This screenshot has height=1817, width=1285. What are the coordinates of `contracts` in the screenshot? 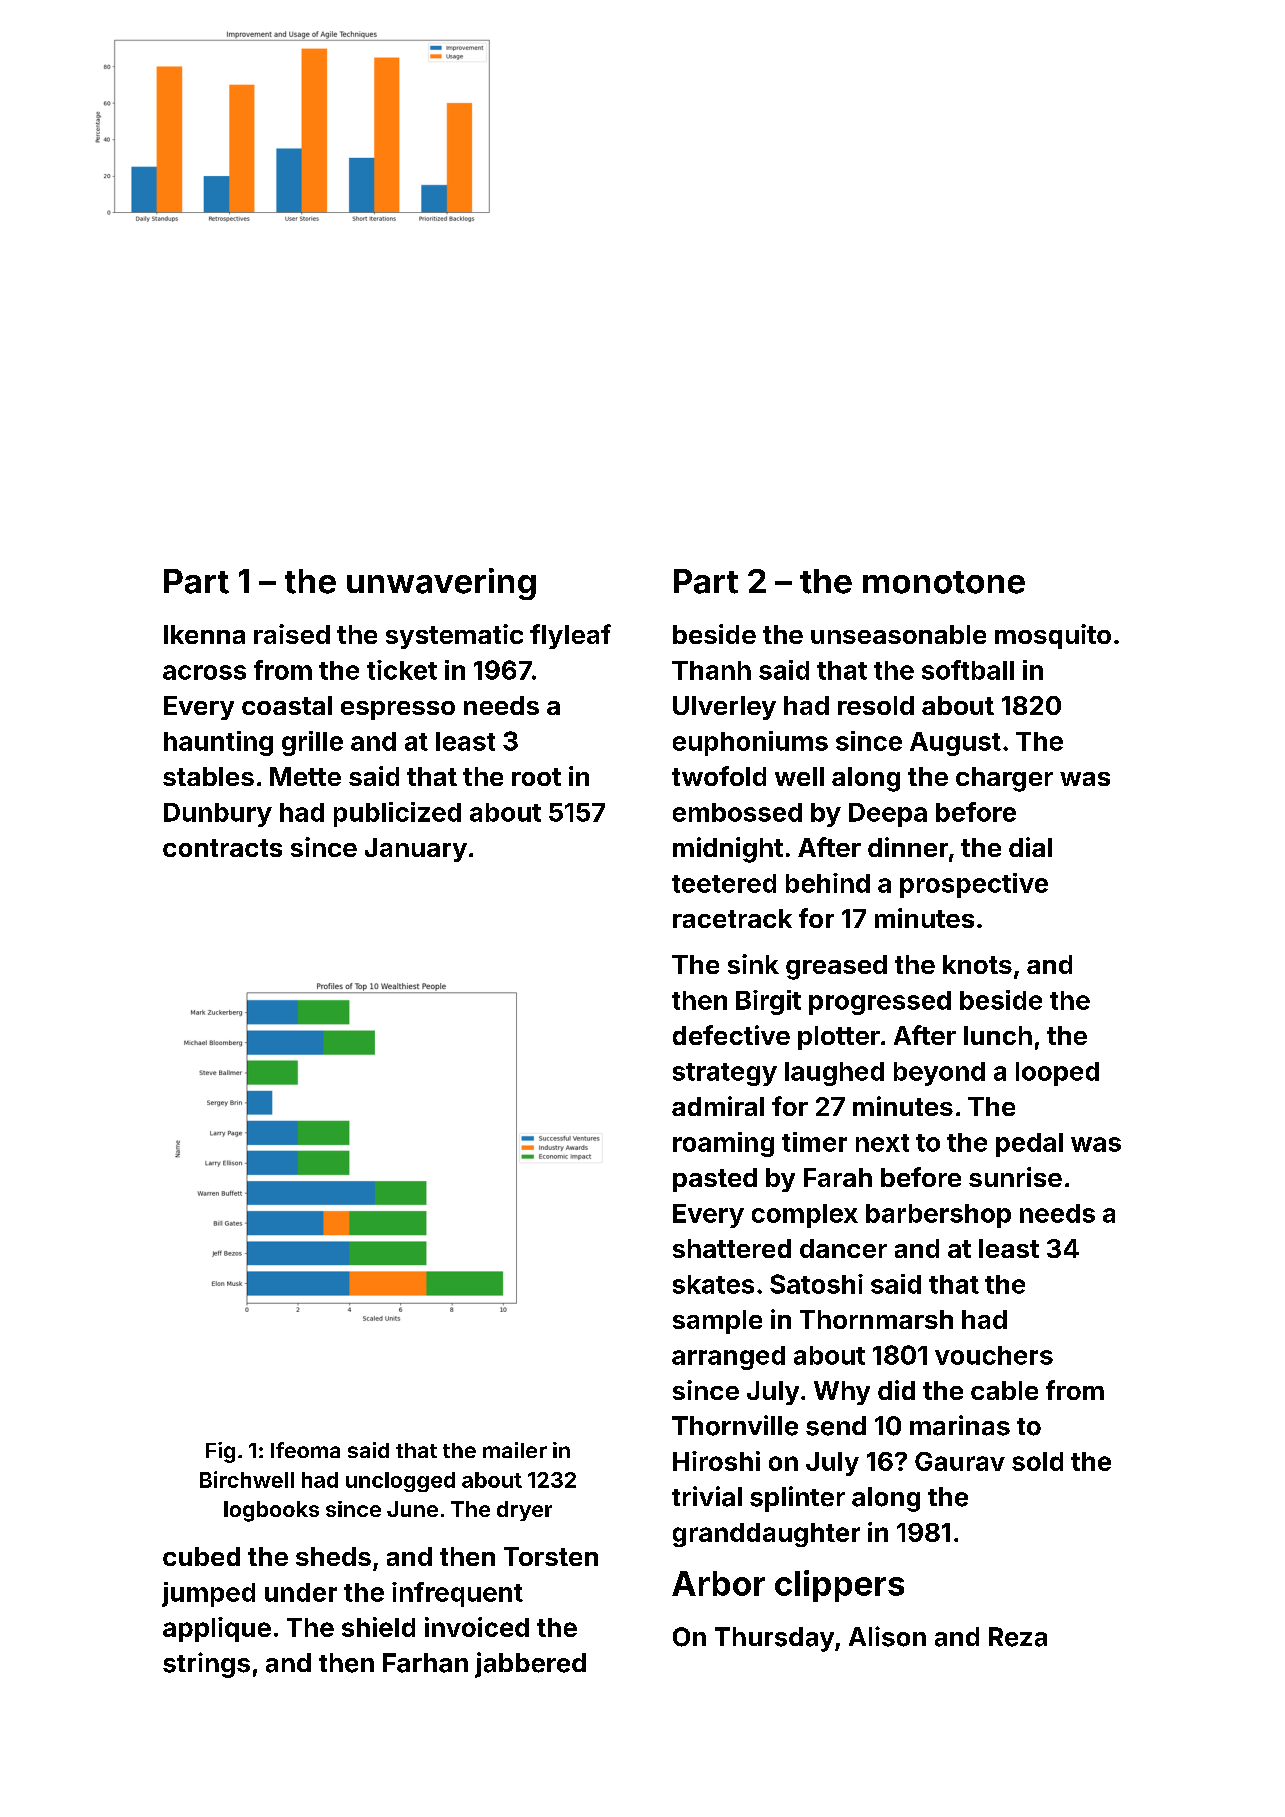 It's located at (222, 848).
